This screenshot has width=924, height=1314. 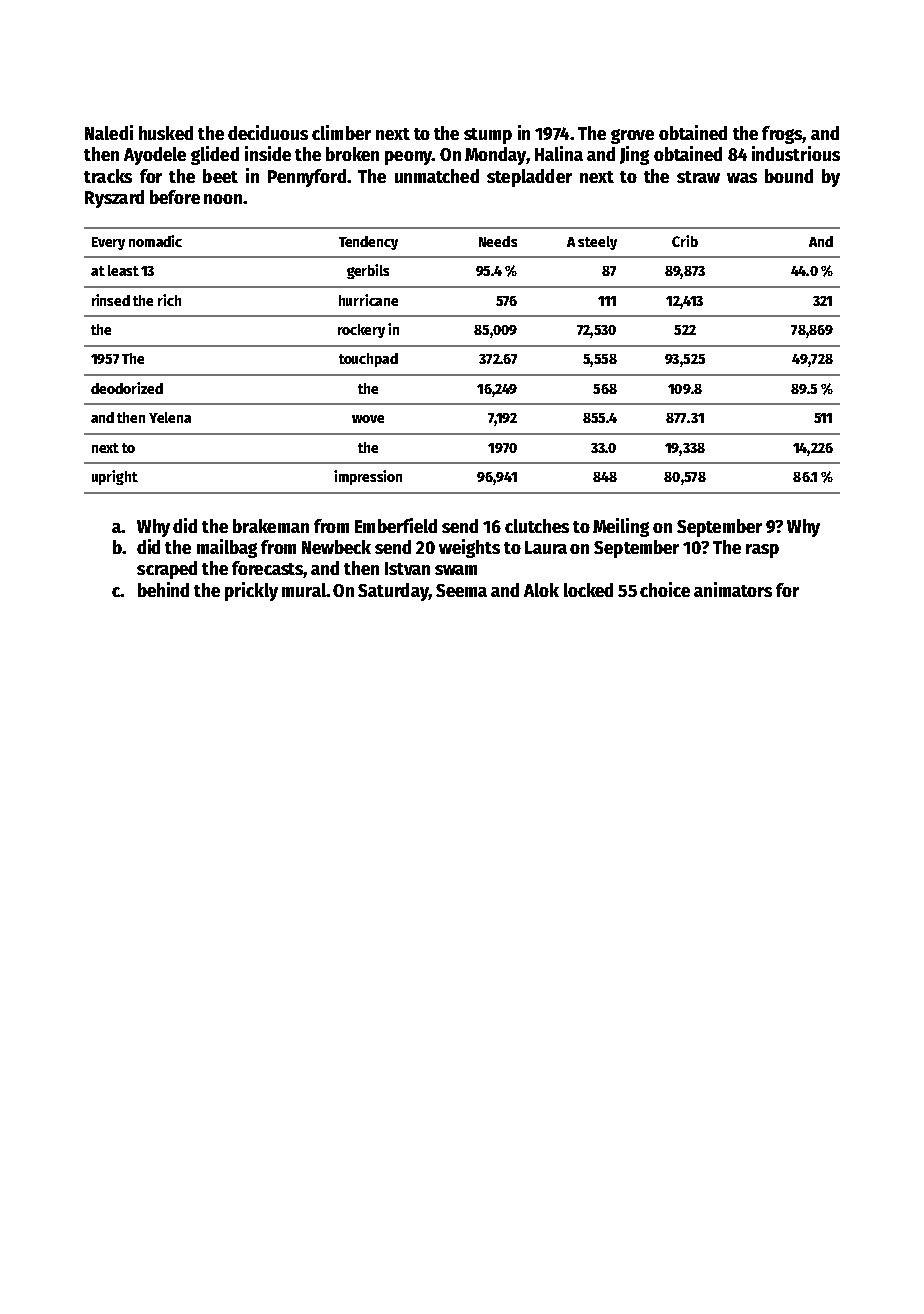 I want to click on Crib, so click(x=685, y=241).
